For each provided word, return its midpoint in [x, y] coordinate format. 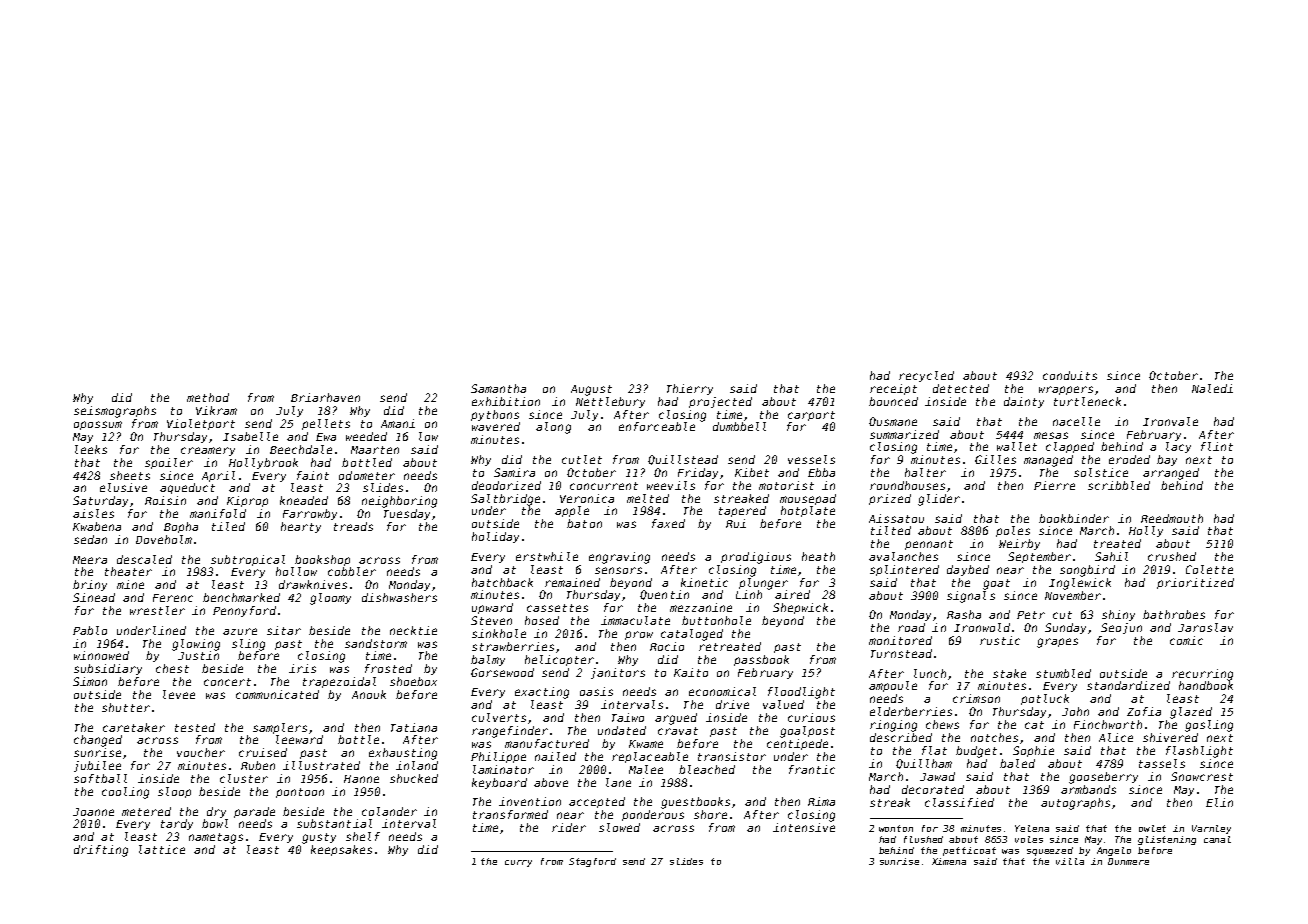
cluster [244, 778]
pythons [495, 415]
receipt [893, 389]
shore [710, 814]
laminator [503, 769]
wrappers [1066, 390]
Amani [398, 423]
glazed [1191, 713]
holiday [495, 537]
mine [130, 584]
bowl [215, 823]
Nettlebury [610, 402]
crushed [1172, 556]
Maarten [375, 450]
